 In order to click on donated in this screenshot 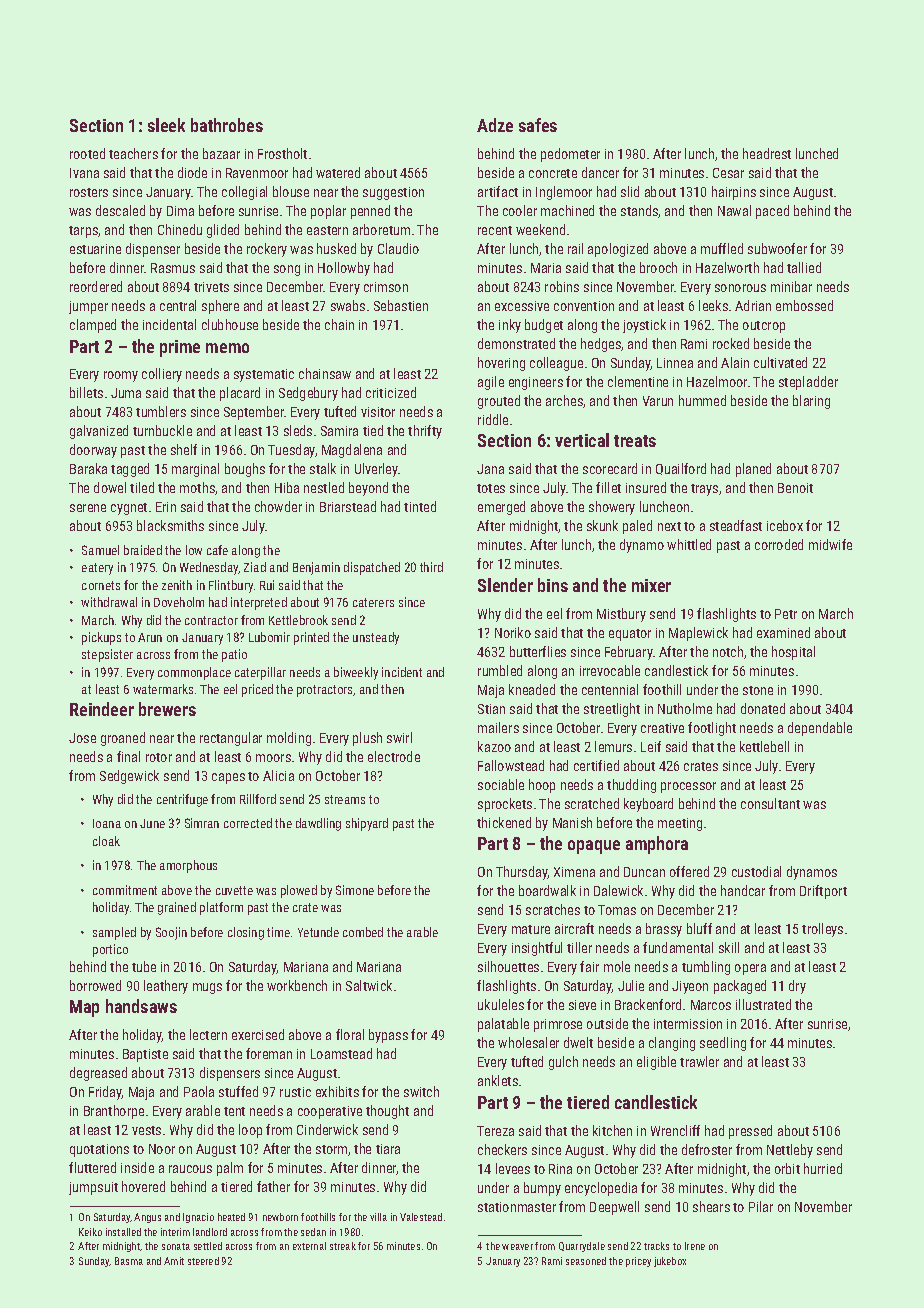, I will do `click(763, 708)`.
